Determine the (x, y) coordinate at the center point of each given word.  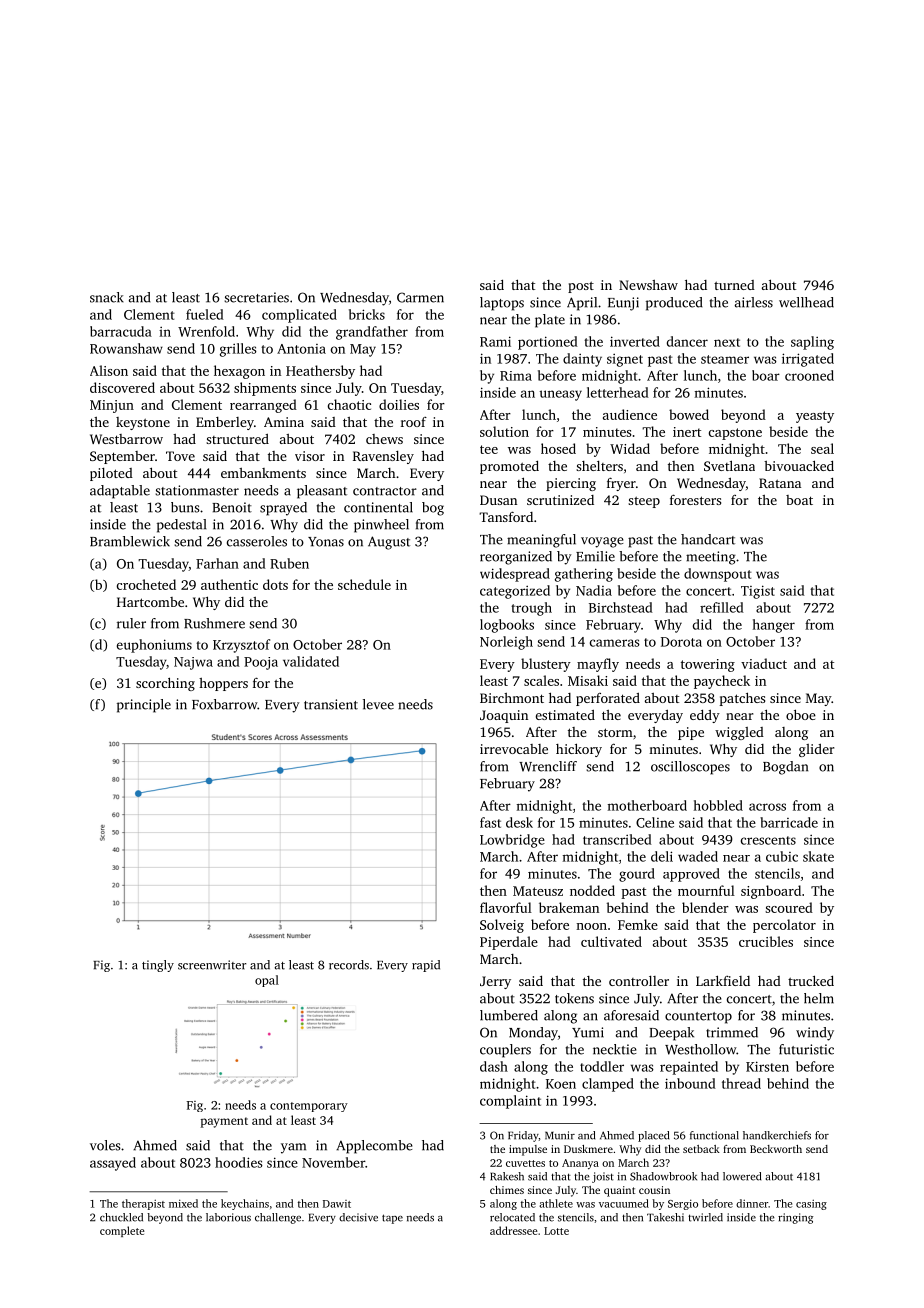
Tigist (758, 592)
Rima (516, 376)
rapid (426, 966)
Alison (109, 370)
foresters (695, 499)
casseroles (257, 541)
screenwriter (212, 965)
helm (819, 998)
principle (144, 706)
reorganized (516, 558)
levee (378, 704)
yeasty (815, 417)
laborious (228, 1217)
